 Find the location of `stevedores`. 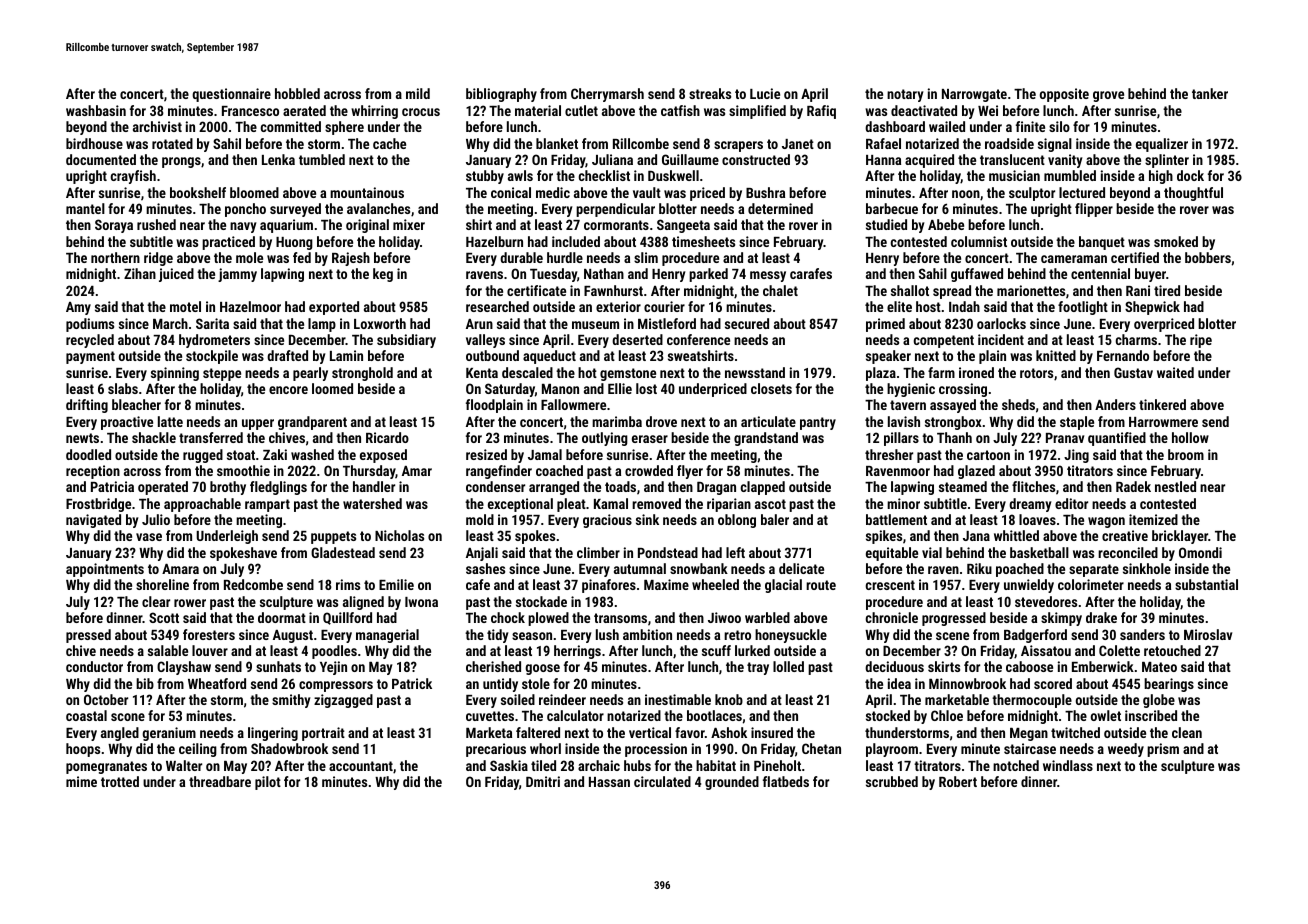

stevedores is located at coordinates (1046, 601).
